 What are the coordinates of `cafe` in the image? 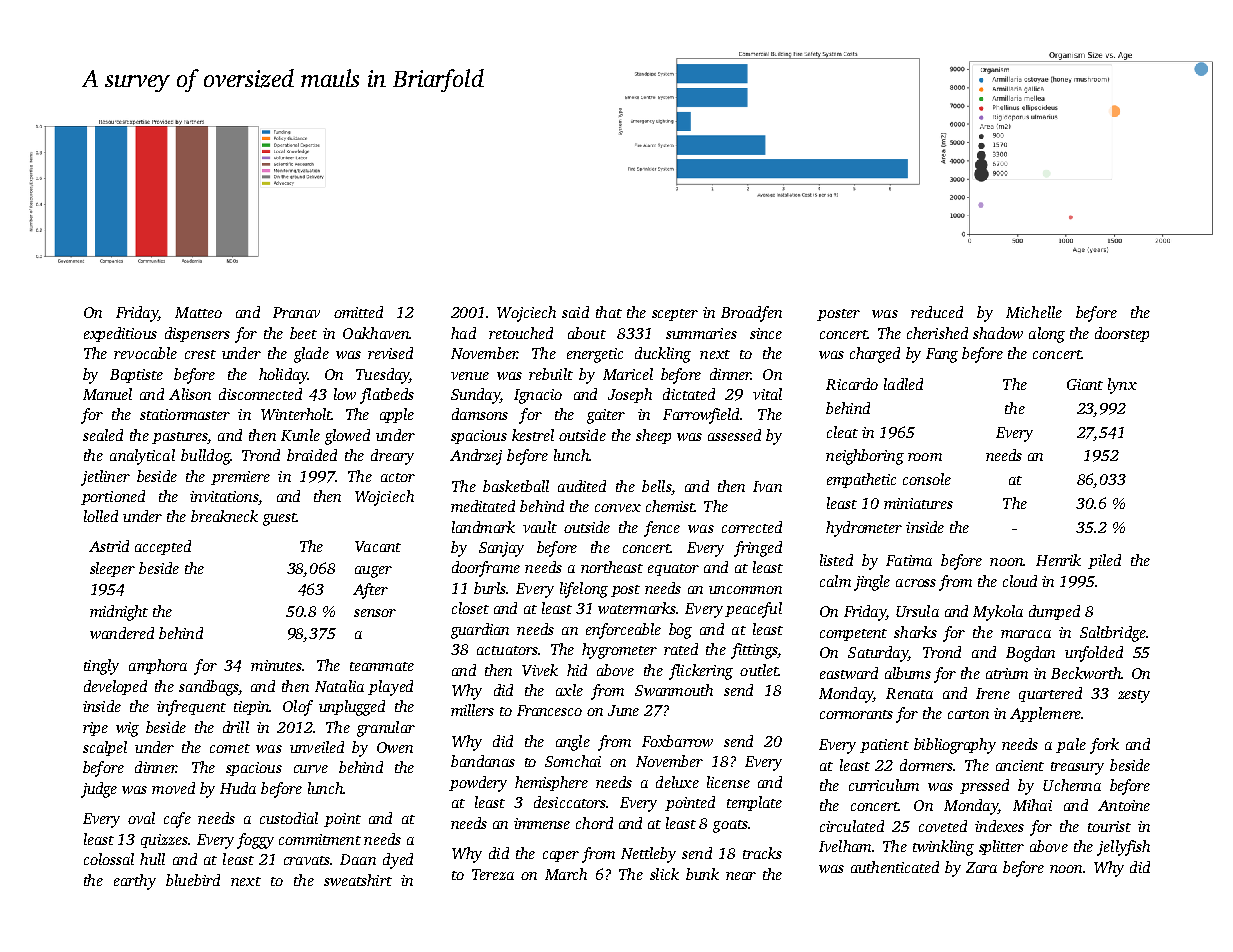 It's located at (177, 820).
